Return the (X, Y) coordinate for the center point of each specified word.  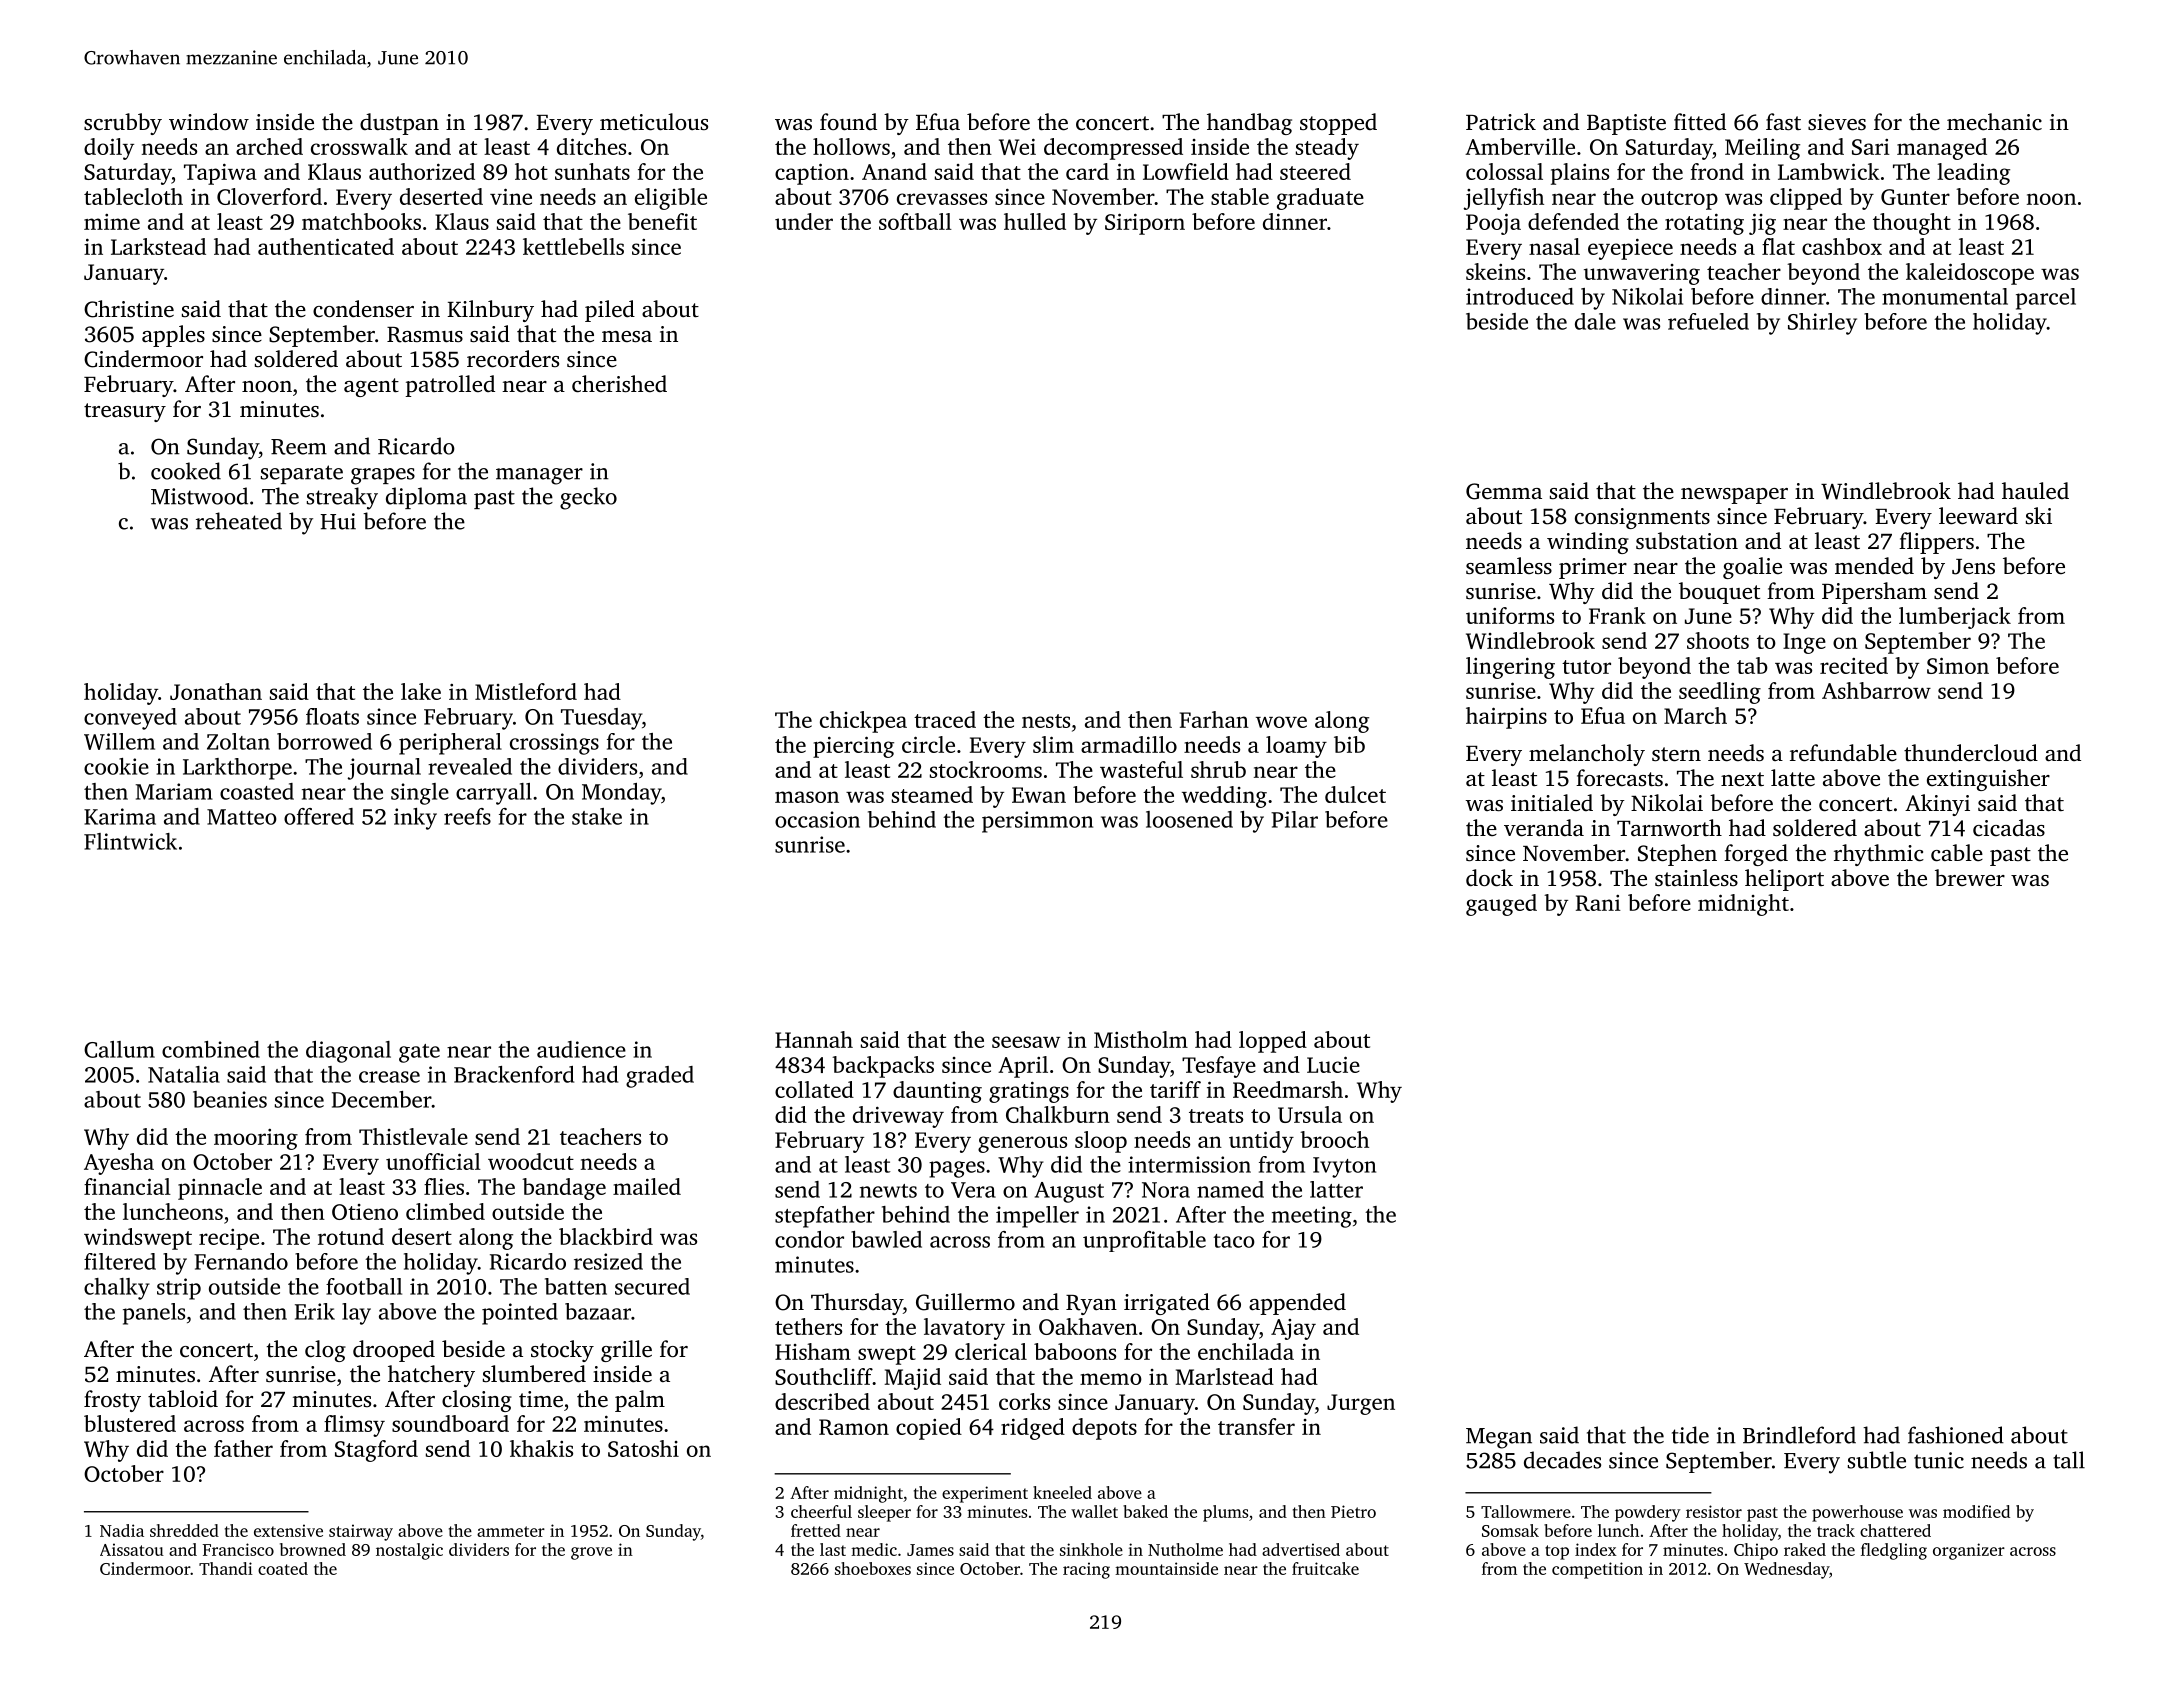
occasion (817, 819)
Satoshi (643, 1448)
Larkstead (158, 246)
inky (415, 819)
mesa (627, 336)
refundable (1843, 753)
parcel (2046, 299)
